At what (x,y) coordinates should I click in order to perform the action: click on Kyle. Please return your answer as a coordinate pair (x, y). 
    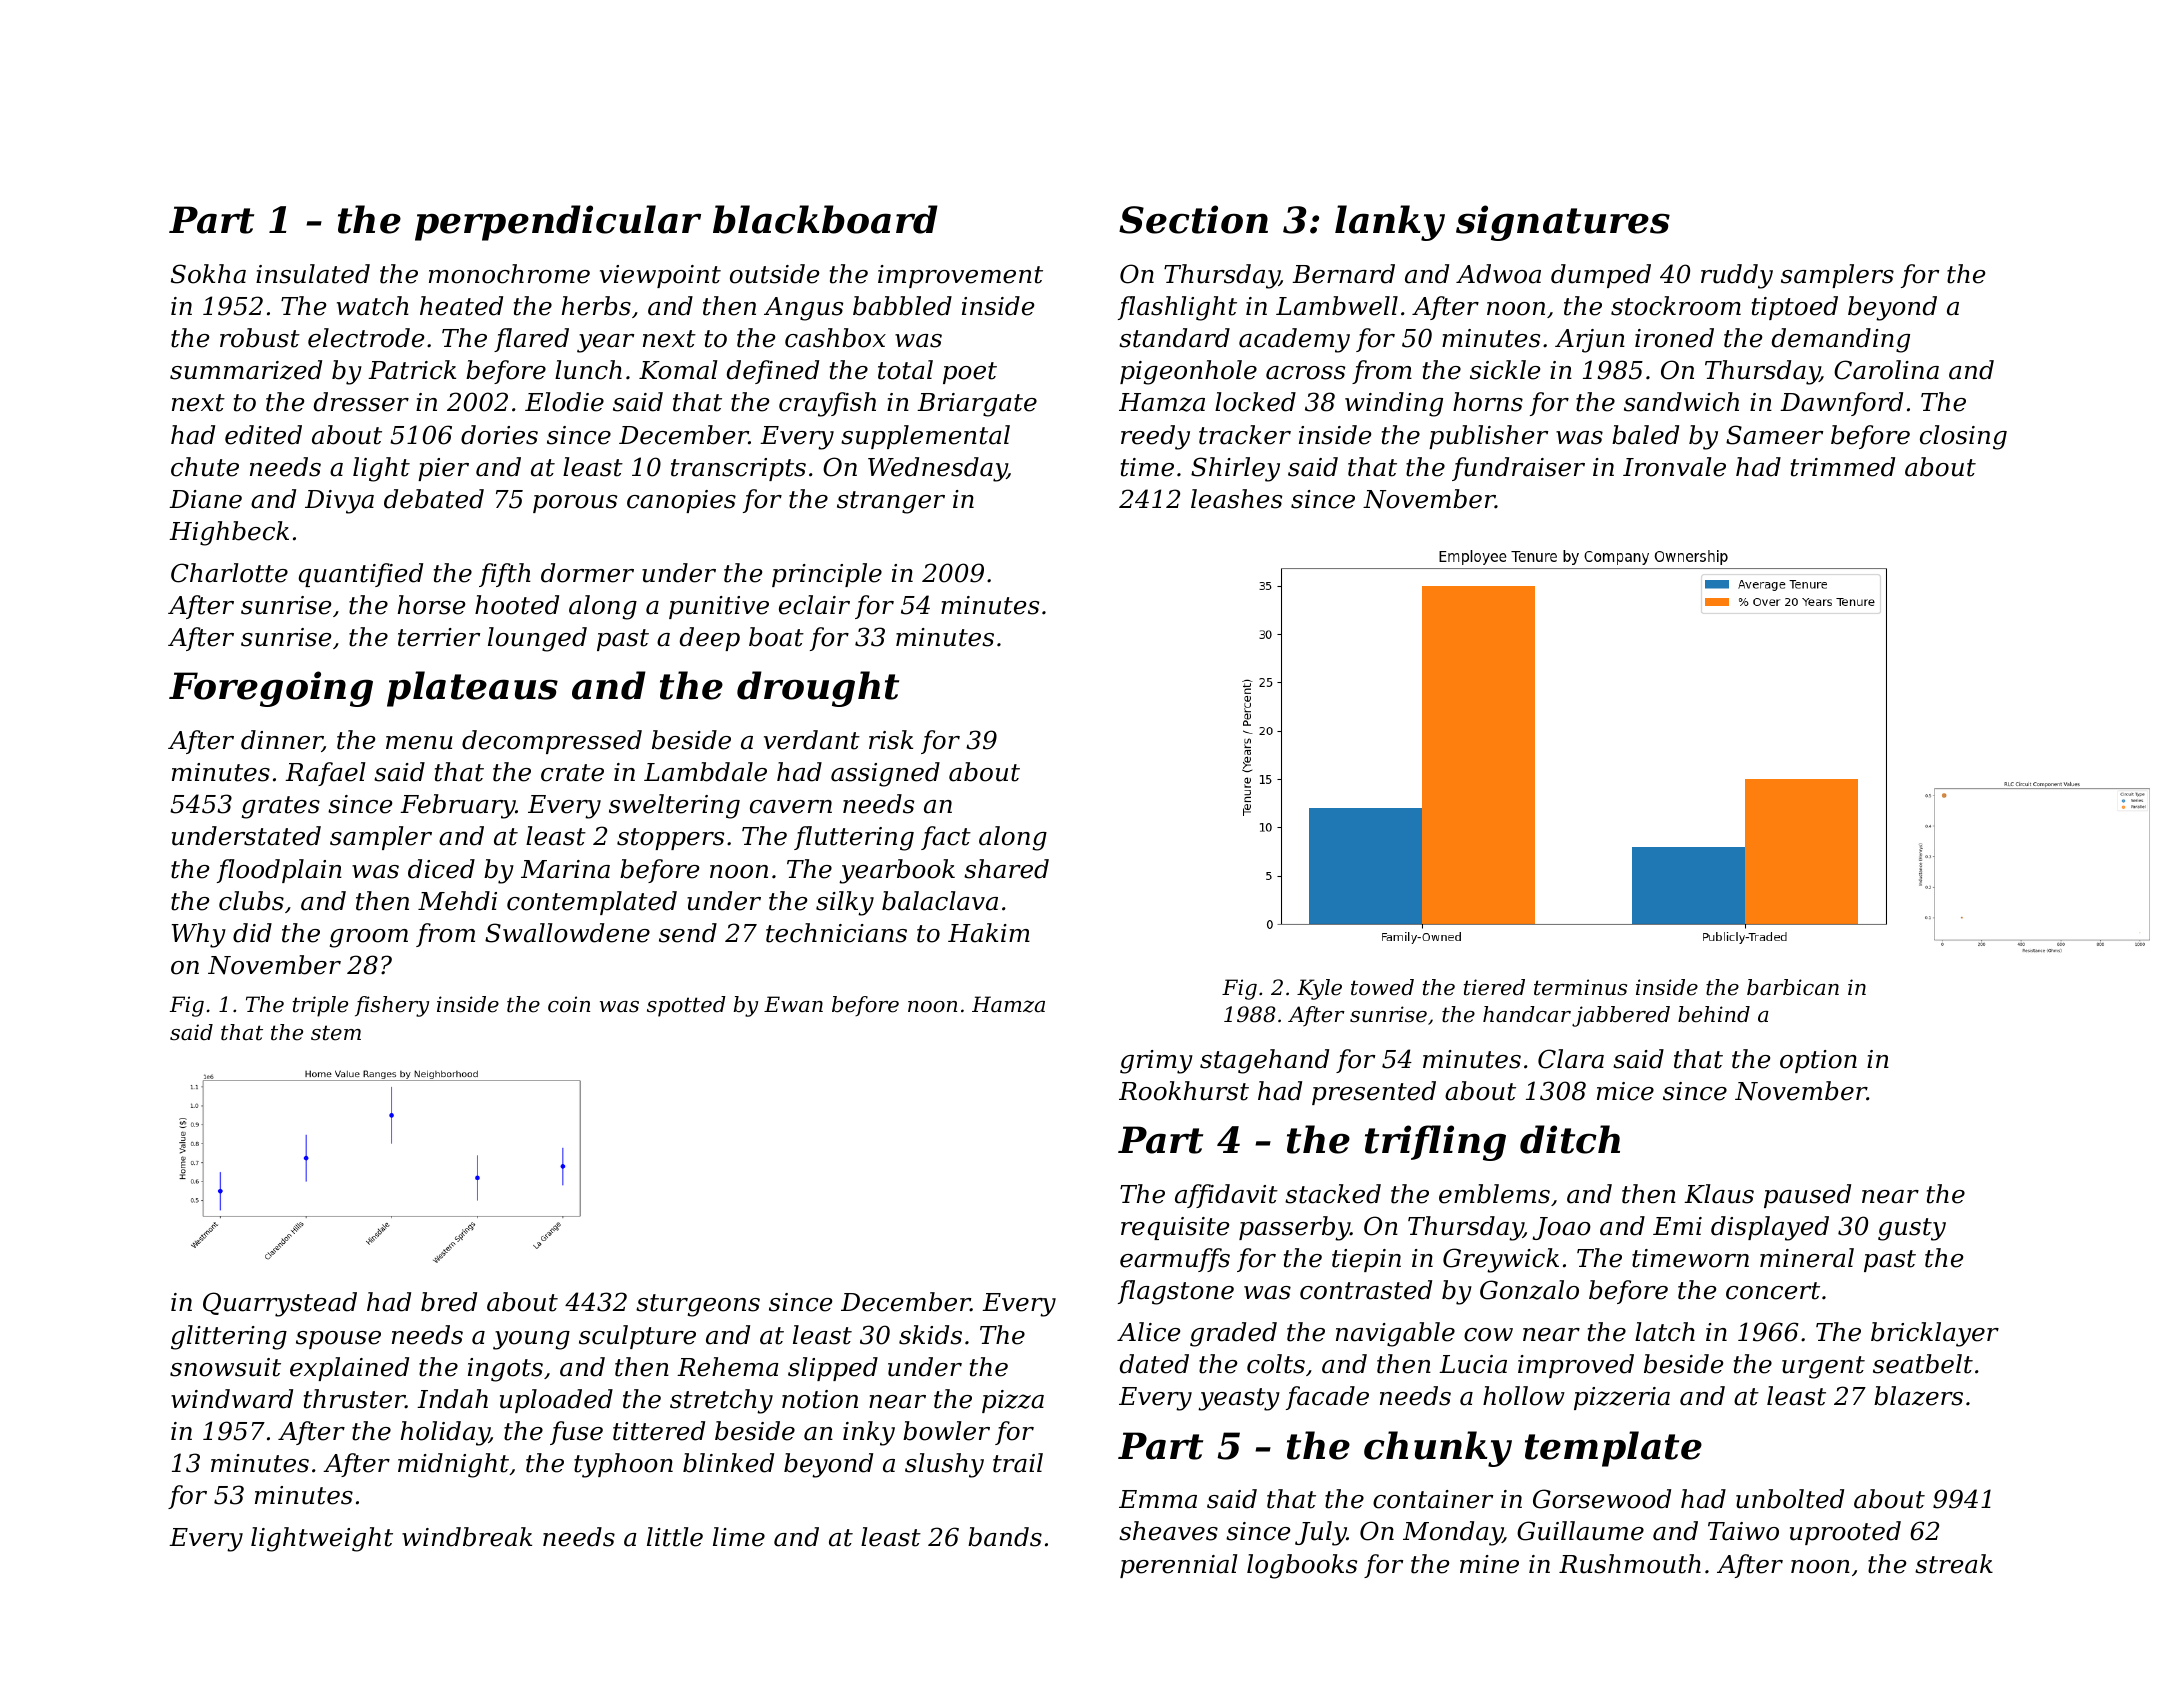
    Looking at the image, I should click on (1319, 989).
